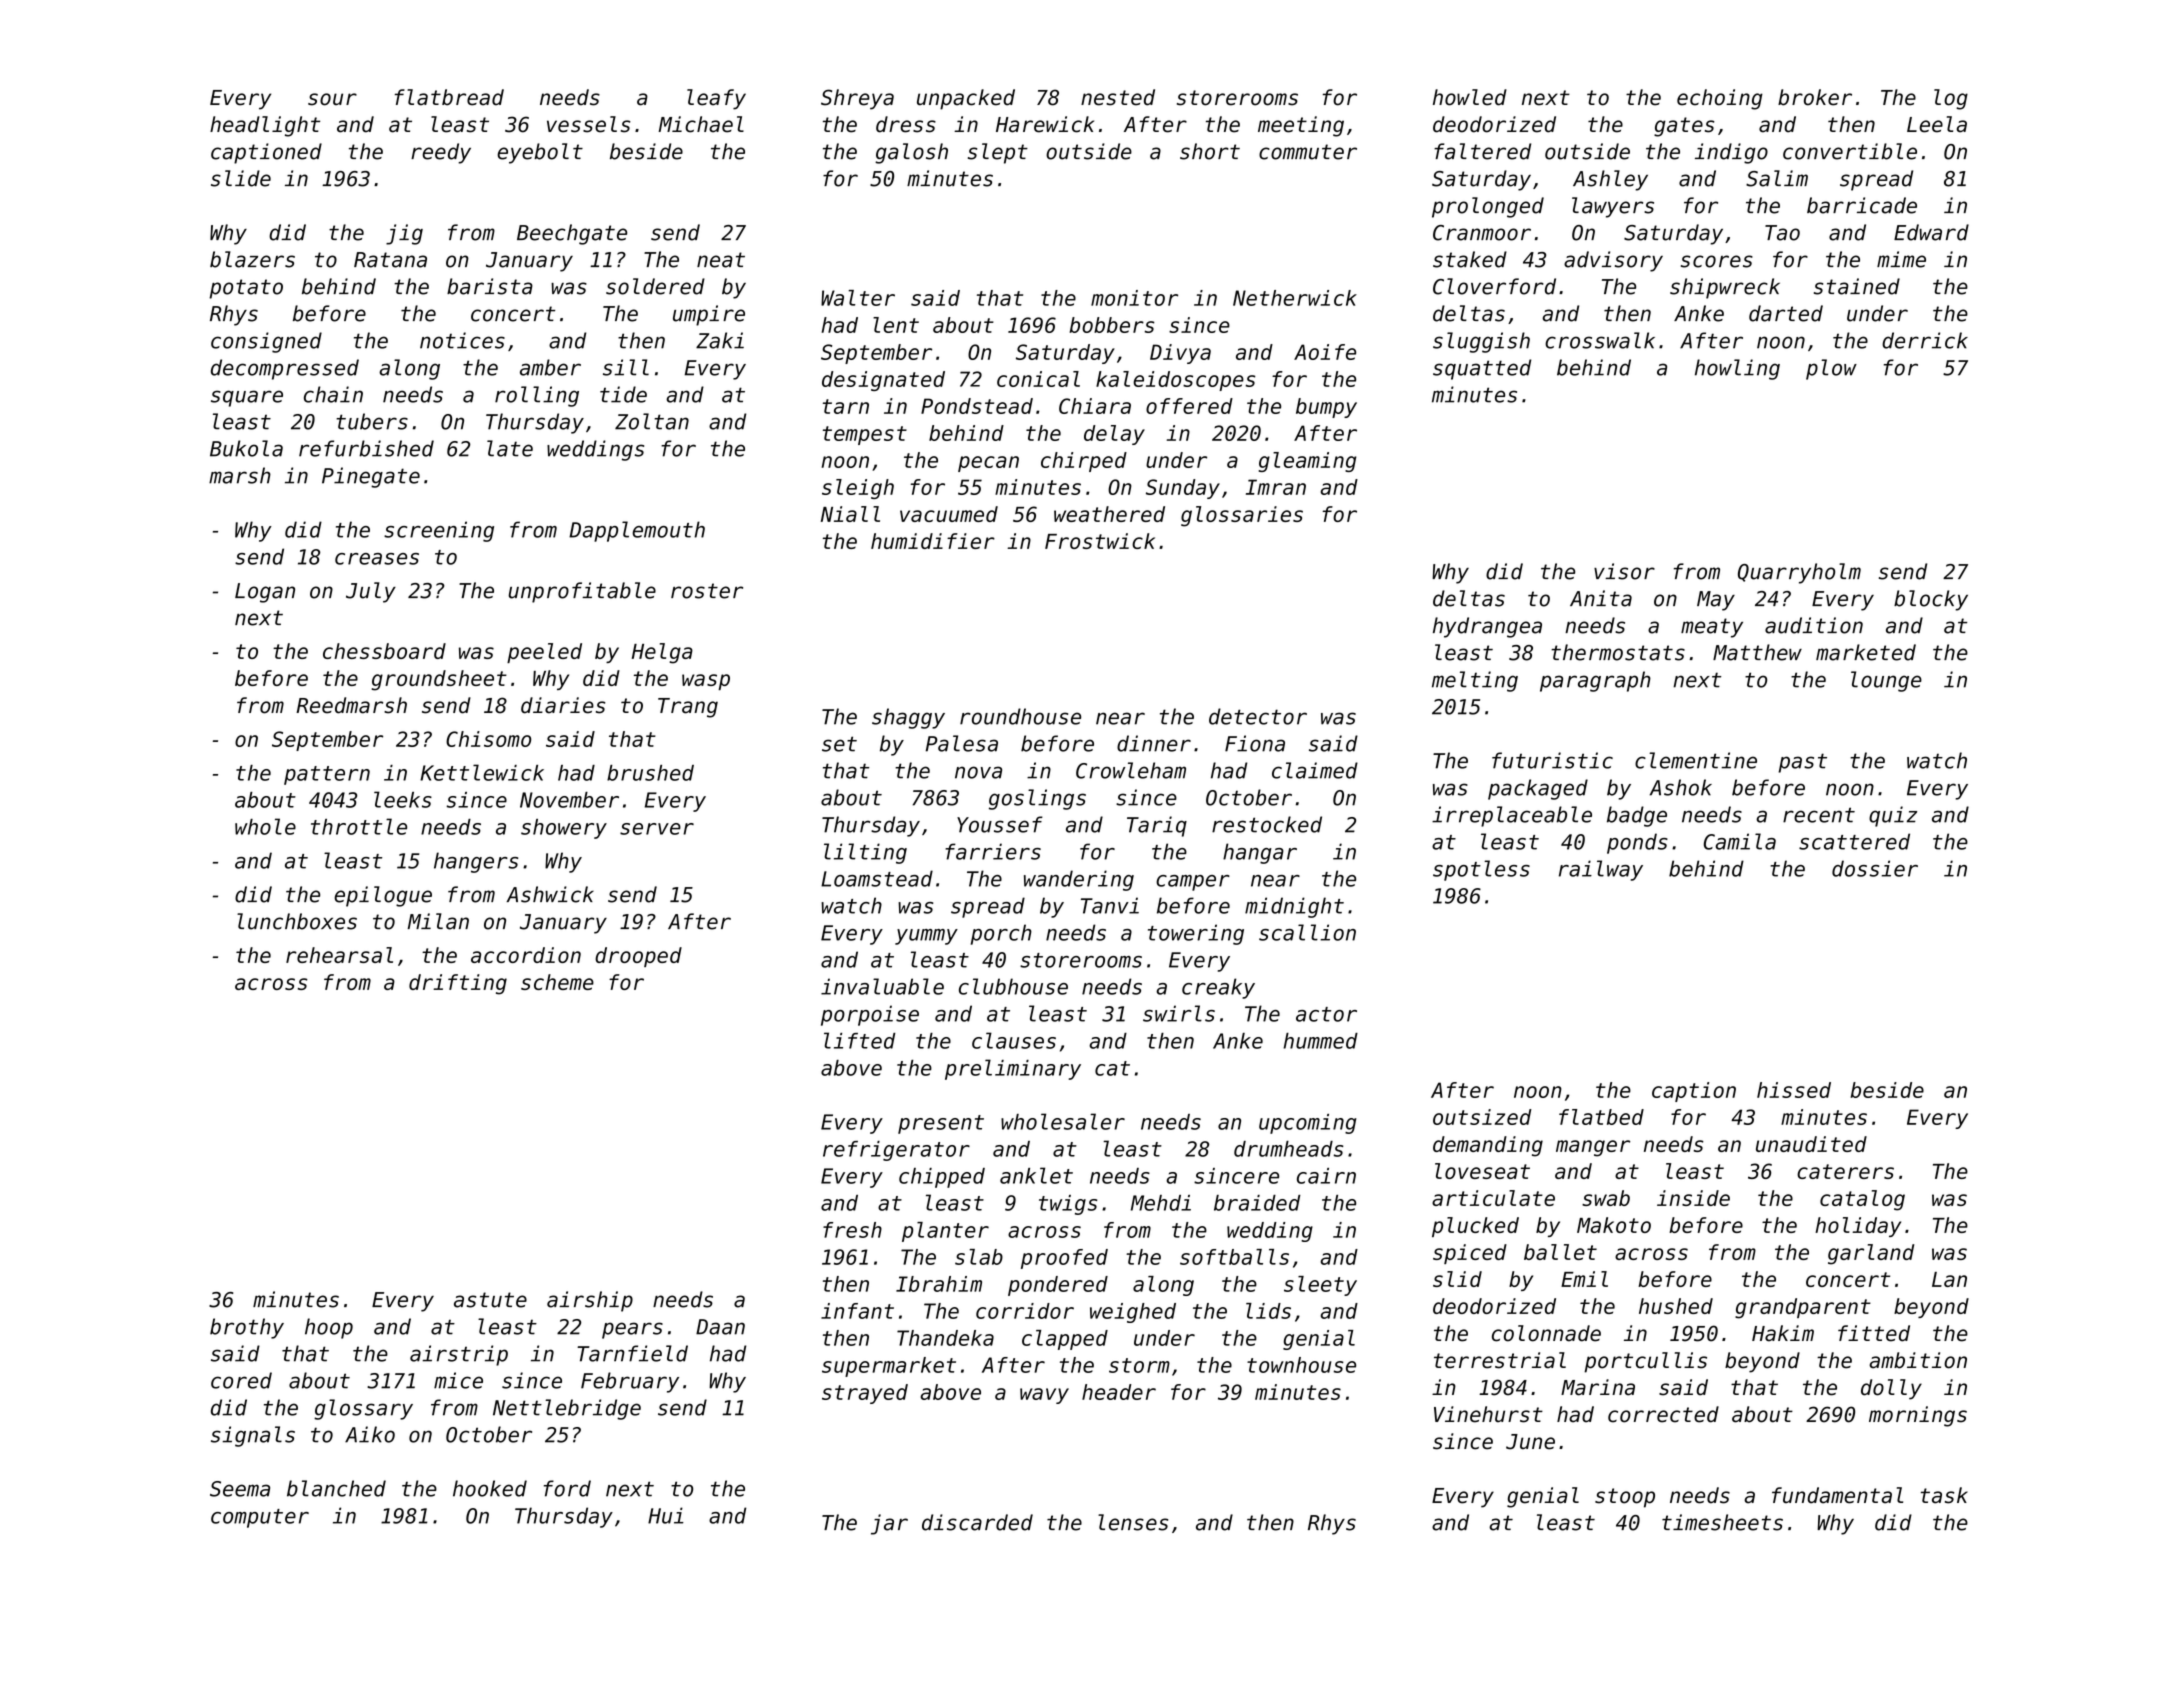 This screenshot has width=2178, height=1683. I want to click on astute, so click(490, 1300).
